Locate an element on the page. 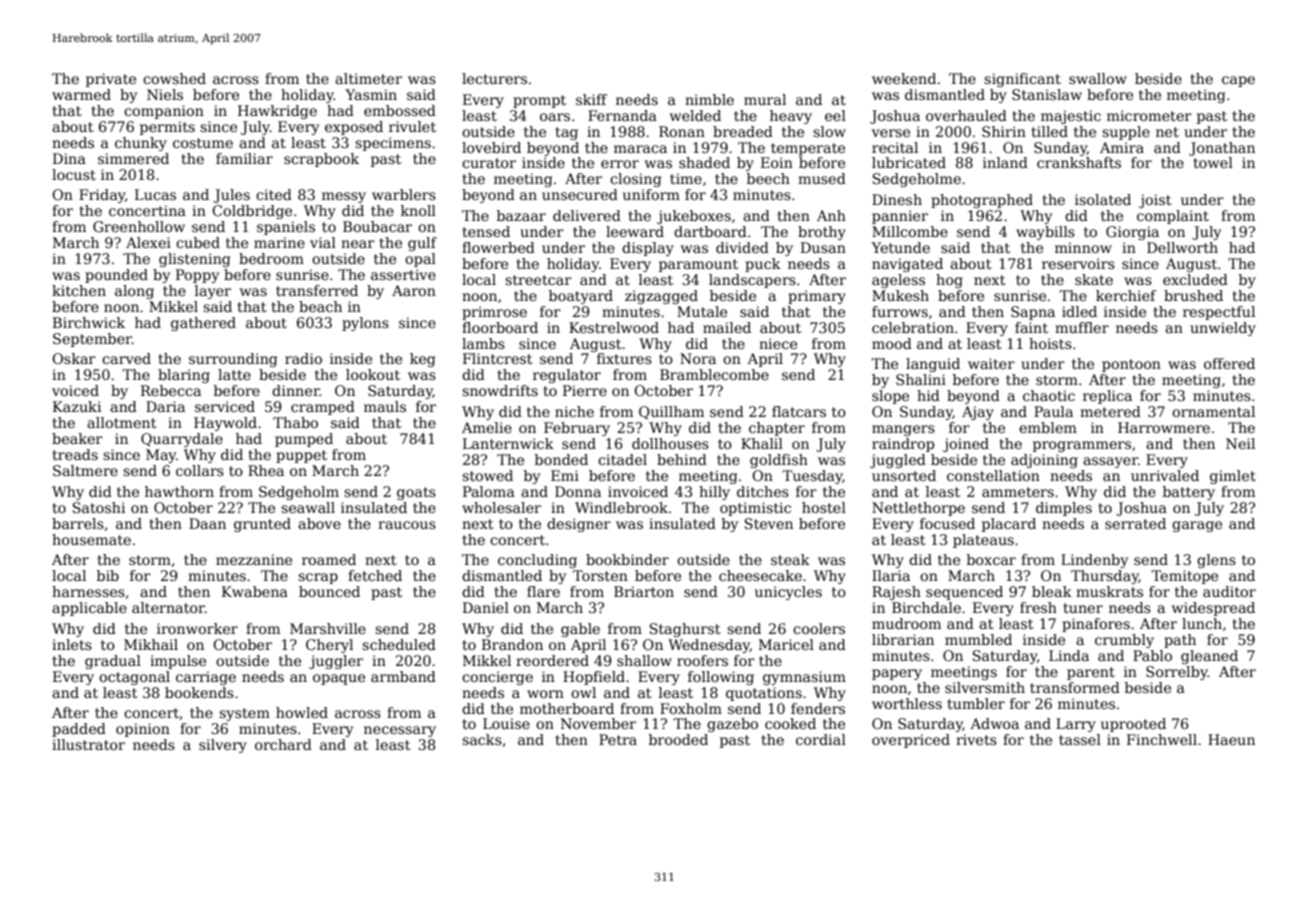 The height and width of the image is (924, 1308). cowshed is located at coordinates (174, 78).
